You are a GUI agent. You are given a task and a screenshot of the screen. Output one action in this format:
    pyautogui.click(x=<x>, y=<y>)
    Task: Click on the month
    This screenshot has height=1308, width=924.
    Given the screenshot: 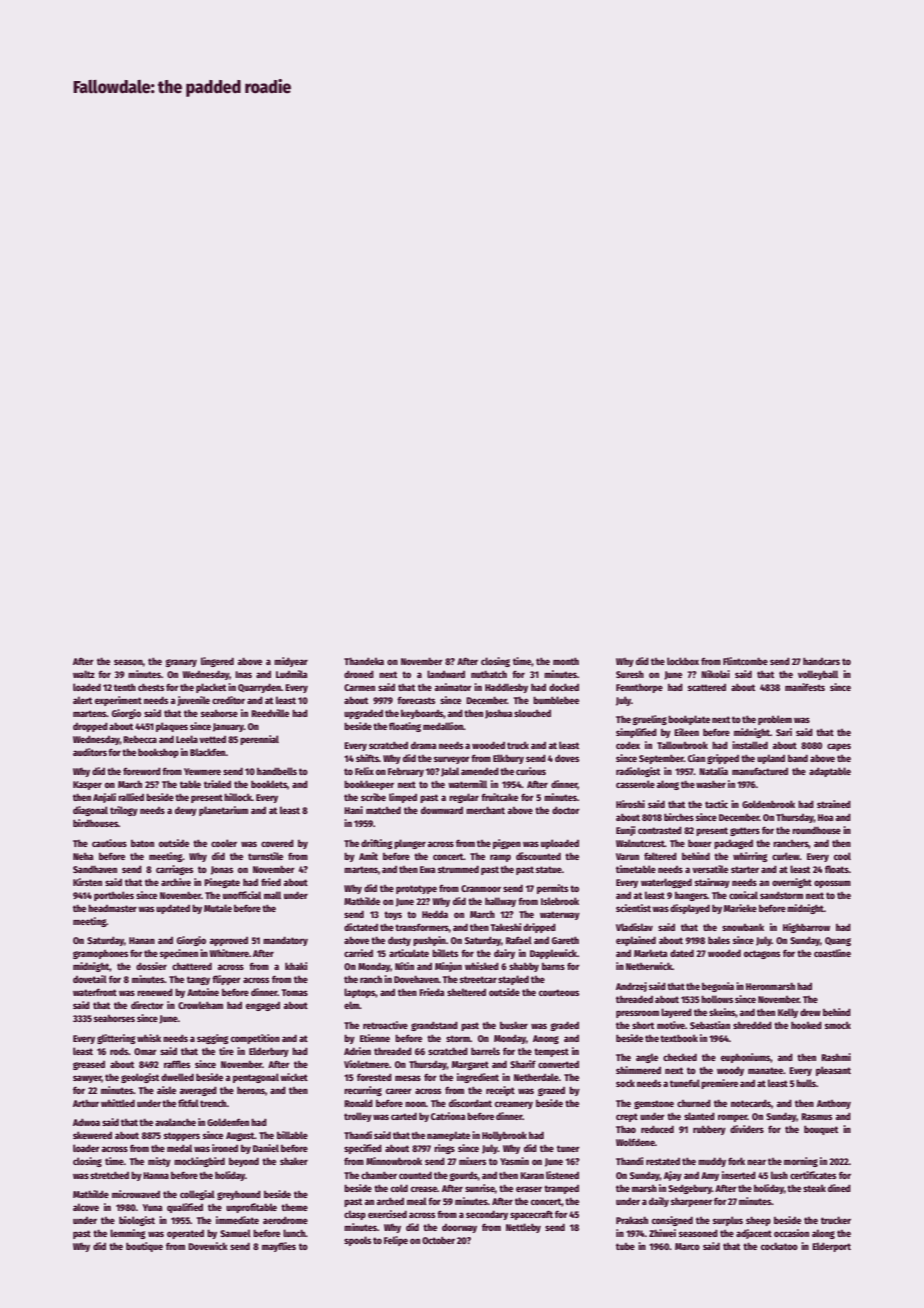 What is the action you would take?
    pyautogui.click(x=566, y=661)
